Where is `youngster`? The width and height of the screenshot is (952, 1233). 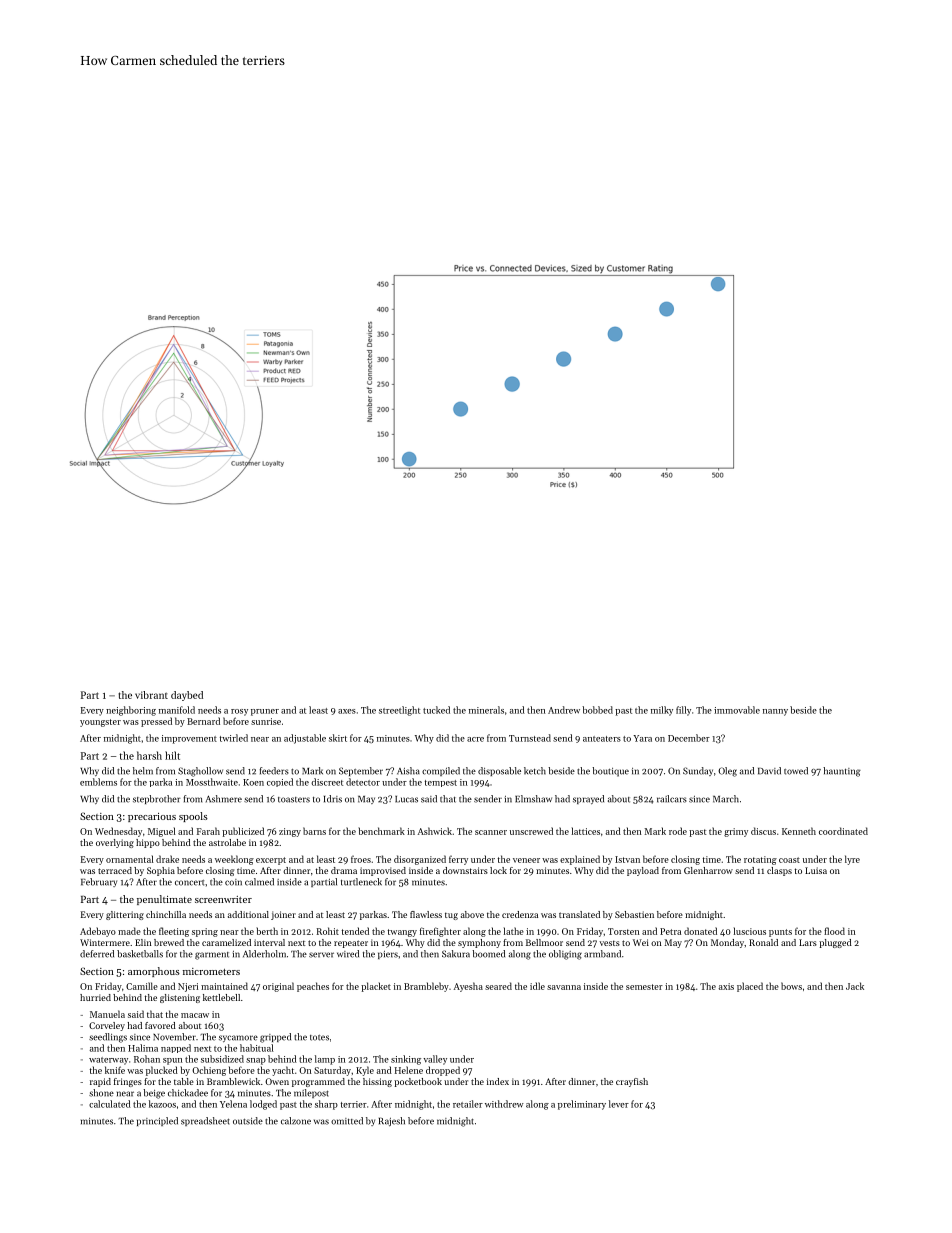
youngster is located at coordinates (100, 723).
